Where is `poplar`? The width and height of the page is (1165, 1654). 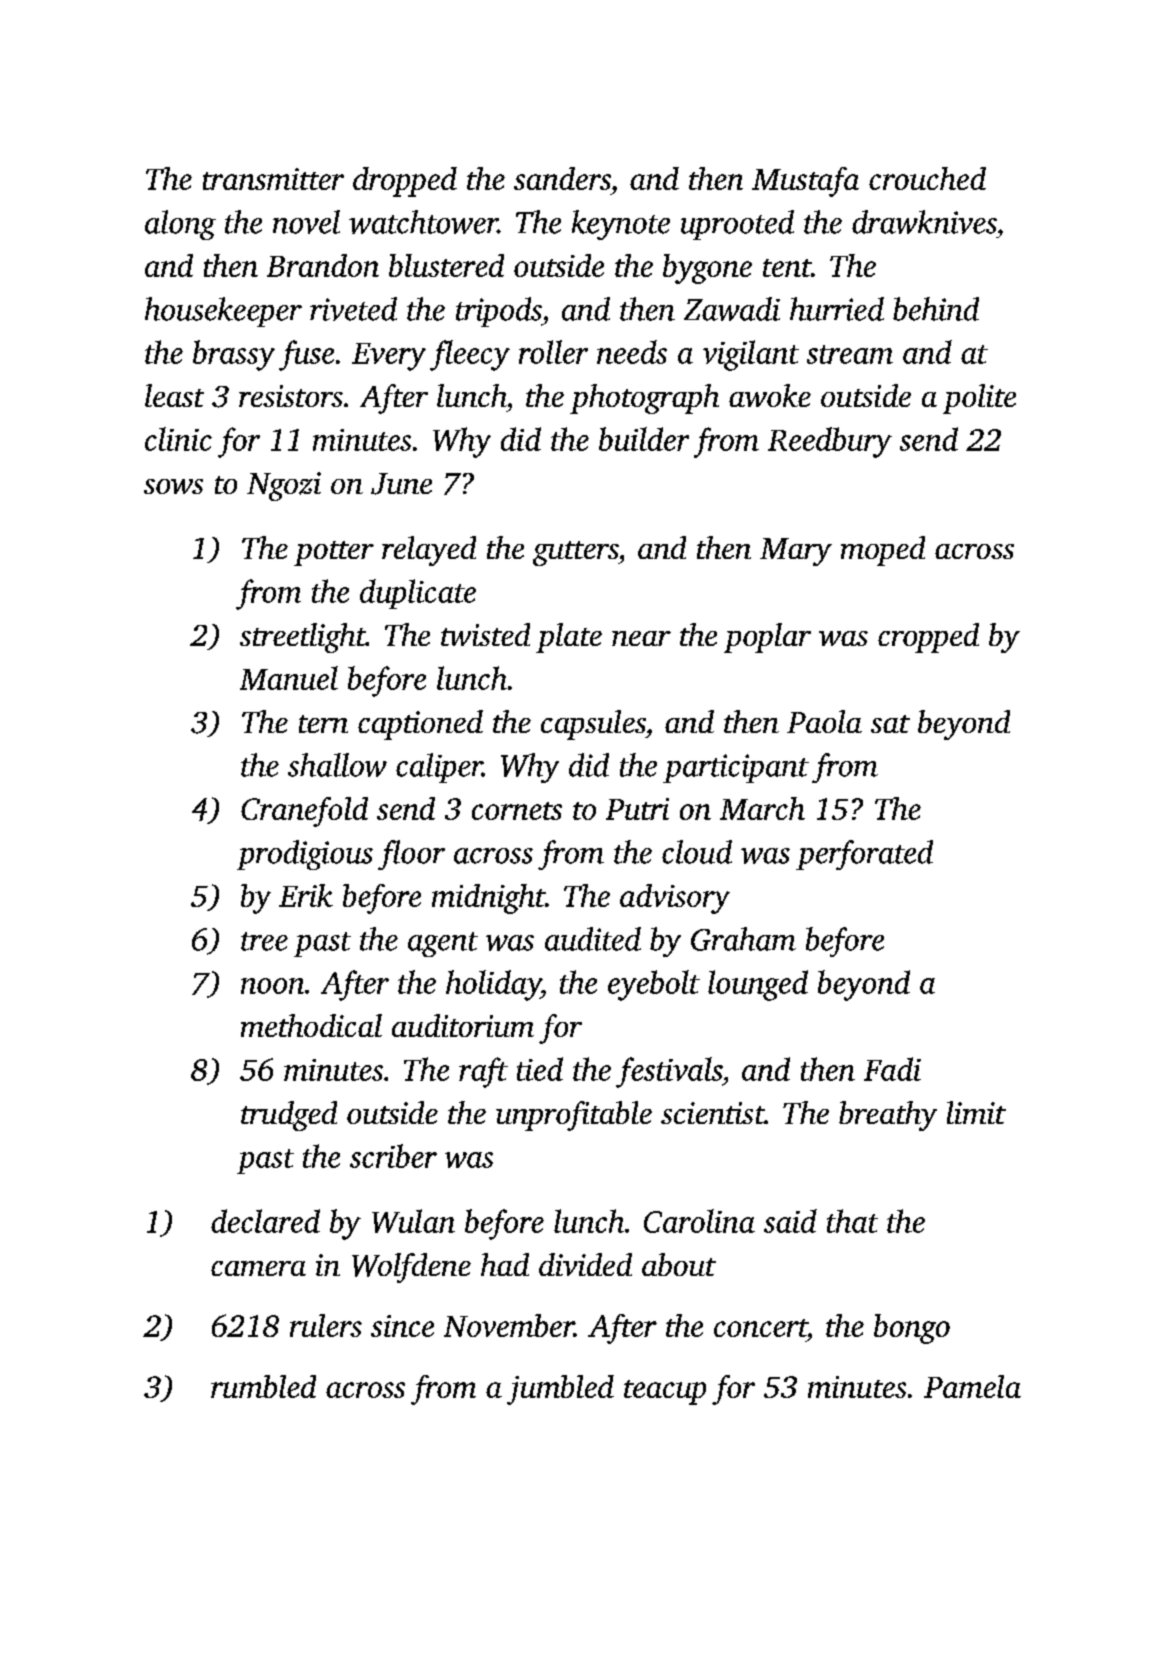 poplar is located at coordinates (767, 638).
